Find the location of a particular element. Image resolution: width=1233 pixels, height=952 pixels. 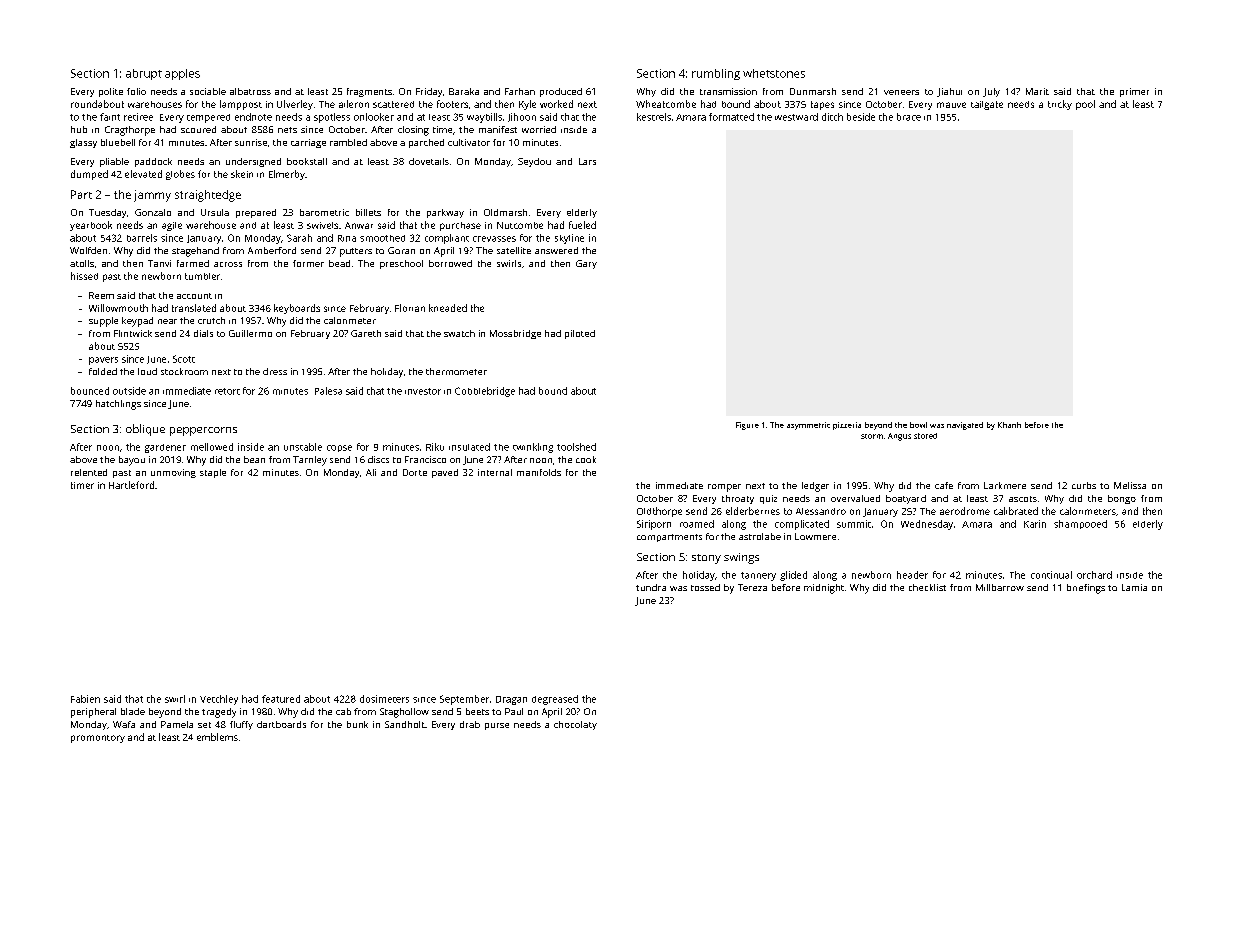

apples is located at coordinates (182, 74).
